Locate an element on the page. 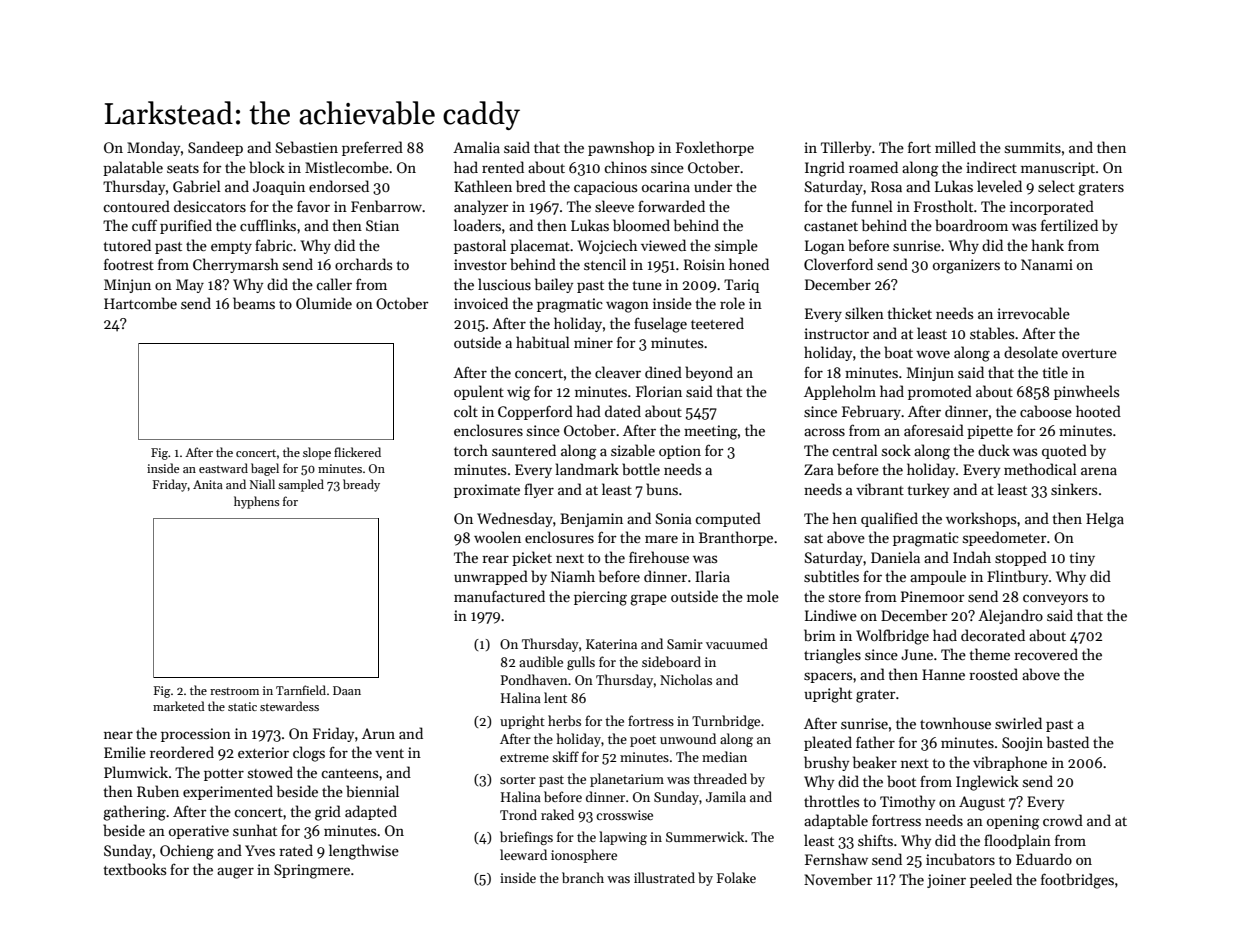 The image size is (1233, 952). desiccators is located at coordinates (210, 206).
